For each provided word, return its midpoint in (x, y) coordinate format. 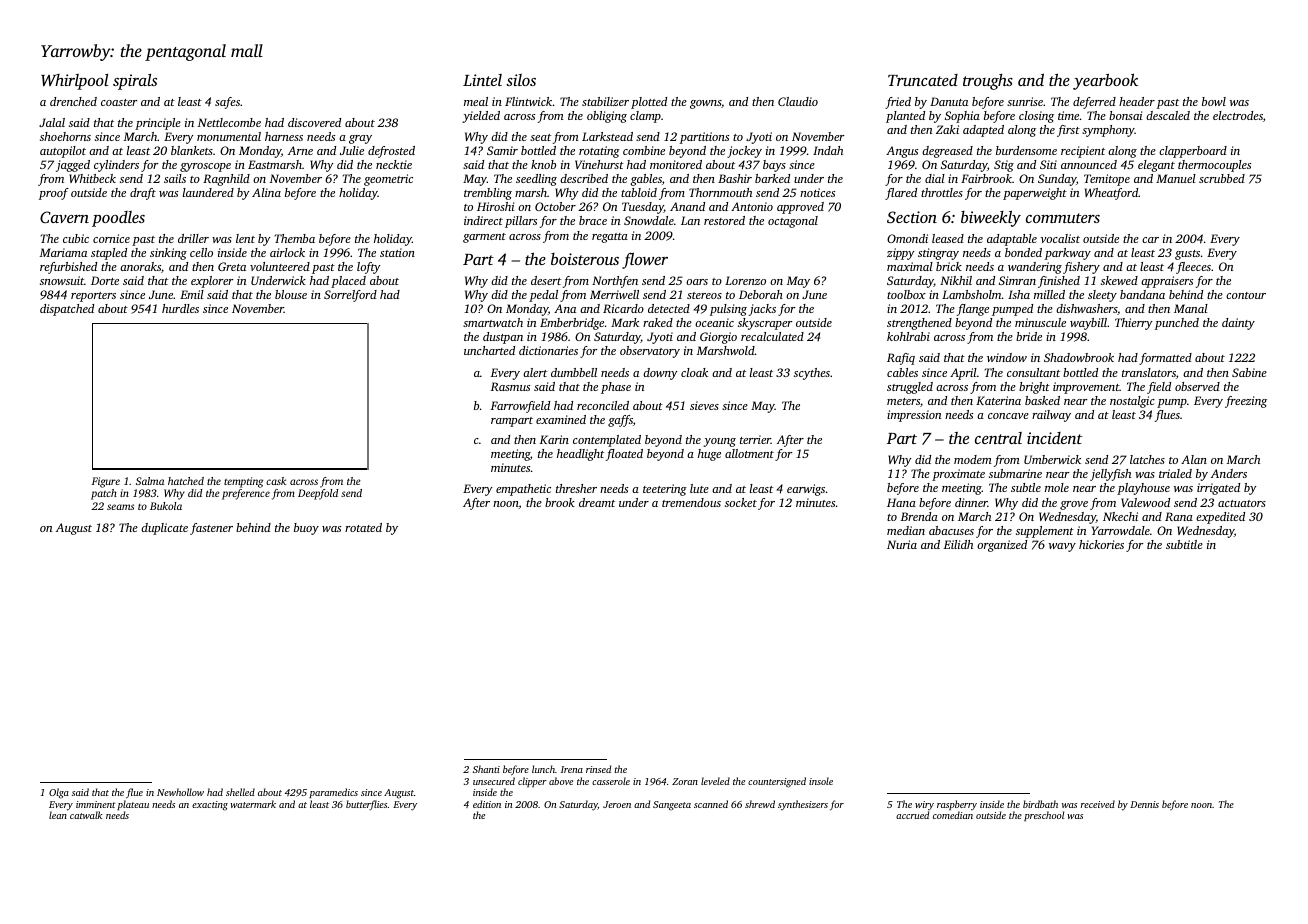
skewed (1119, 280)
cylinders (116, 166)
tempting (243, 482)
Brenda (919, 516)
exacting (210, 806)
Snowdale (649, 220)
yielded (481, 117)
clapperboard (1193, 152)
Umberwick (1052, 459)
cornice (111, 238)
